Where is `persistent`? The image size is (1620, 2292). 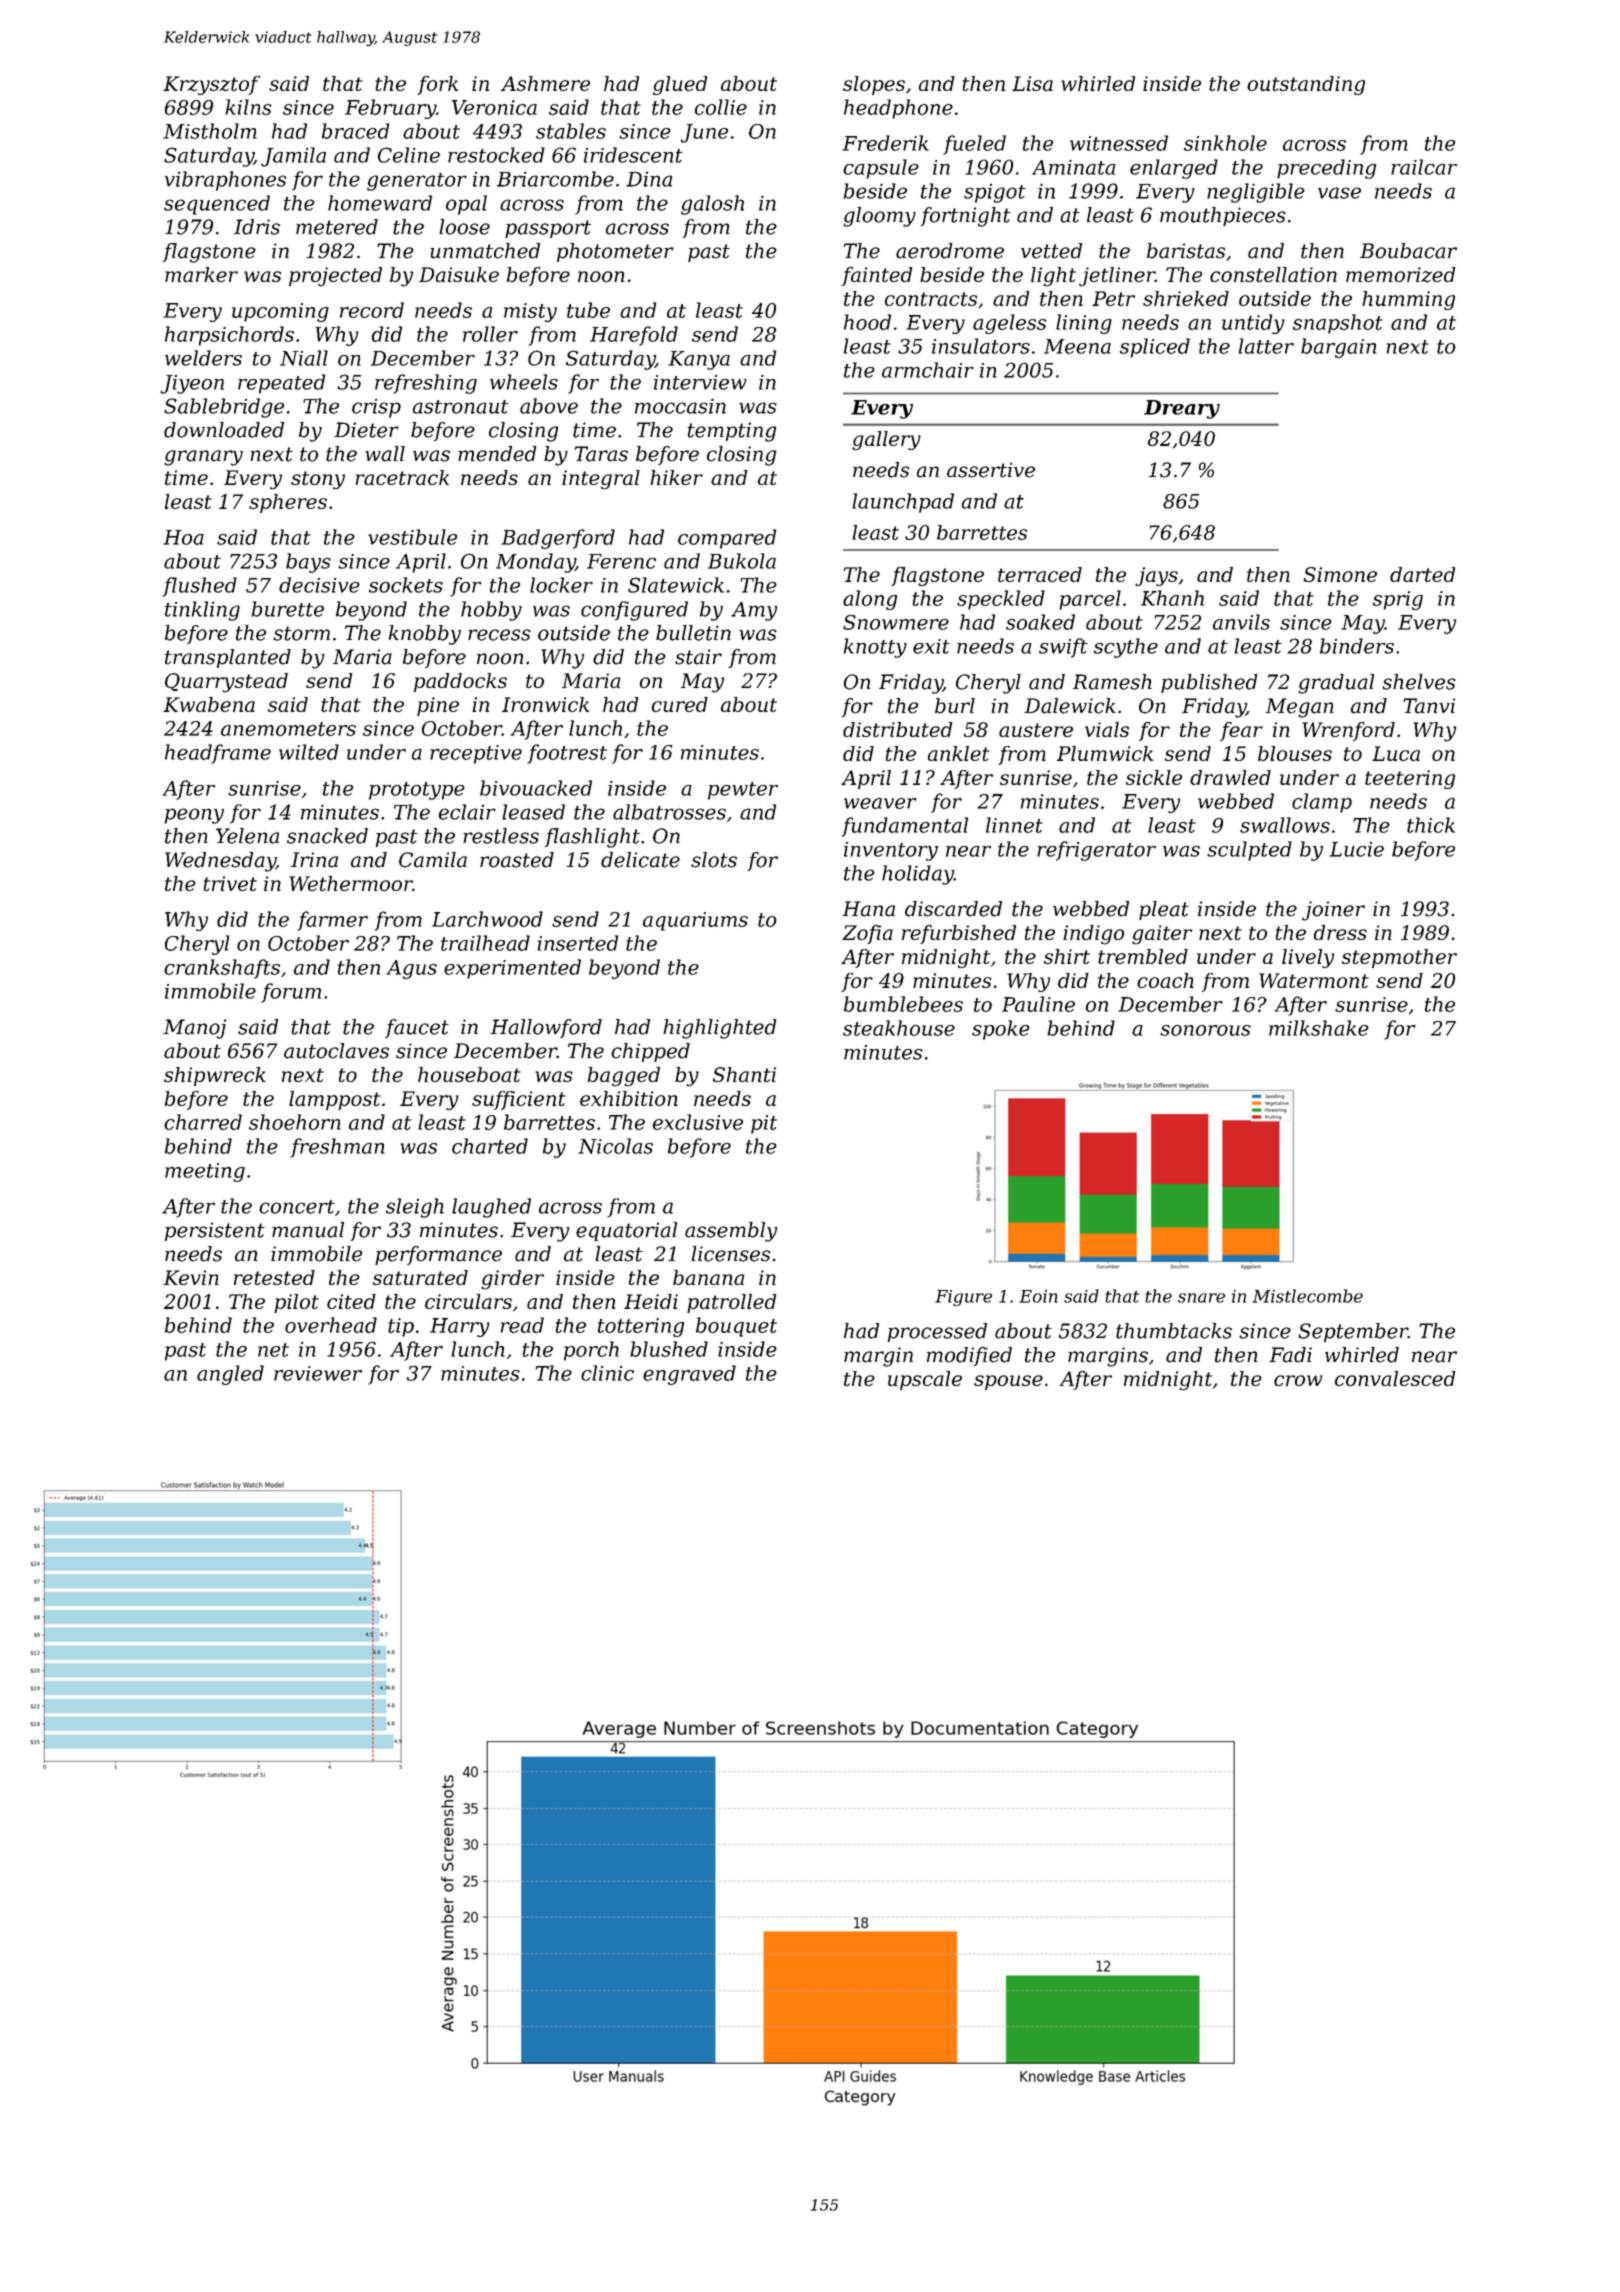
persistent is located at coordinates (215, 1231).
